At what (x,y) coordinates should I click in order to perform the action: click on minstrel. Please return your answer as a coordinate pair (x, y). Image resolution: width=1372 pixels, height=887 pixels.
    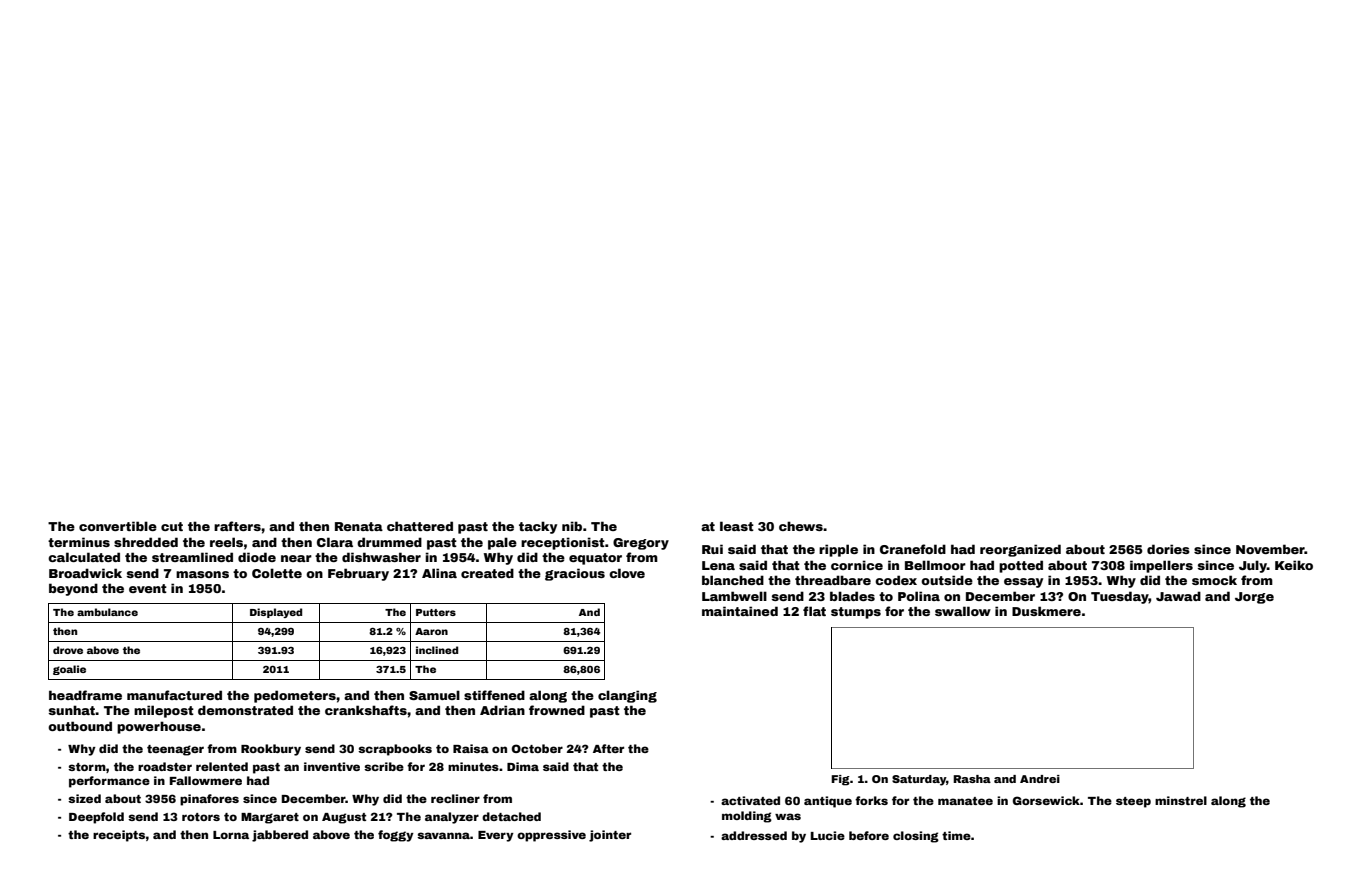
    Looking at the image, I should click on (1181, 800).
